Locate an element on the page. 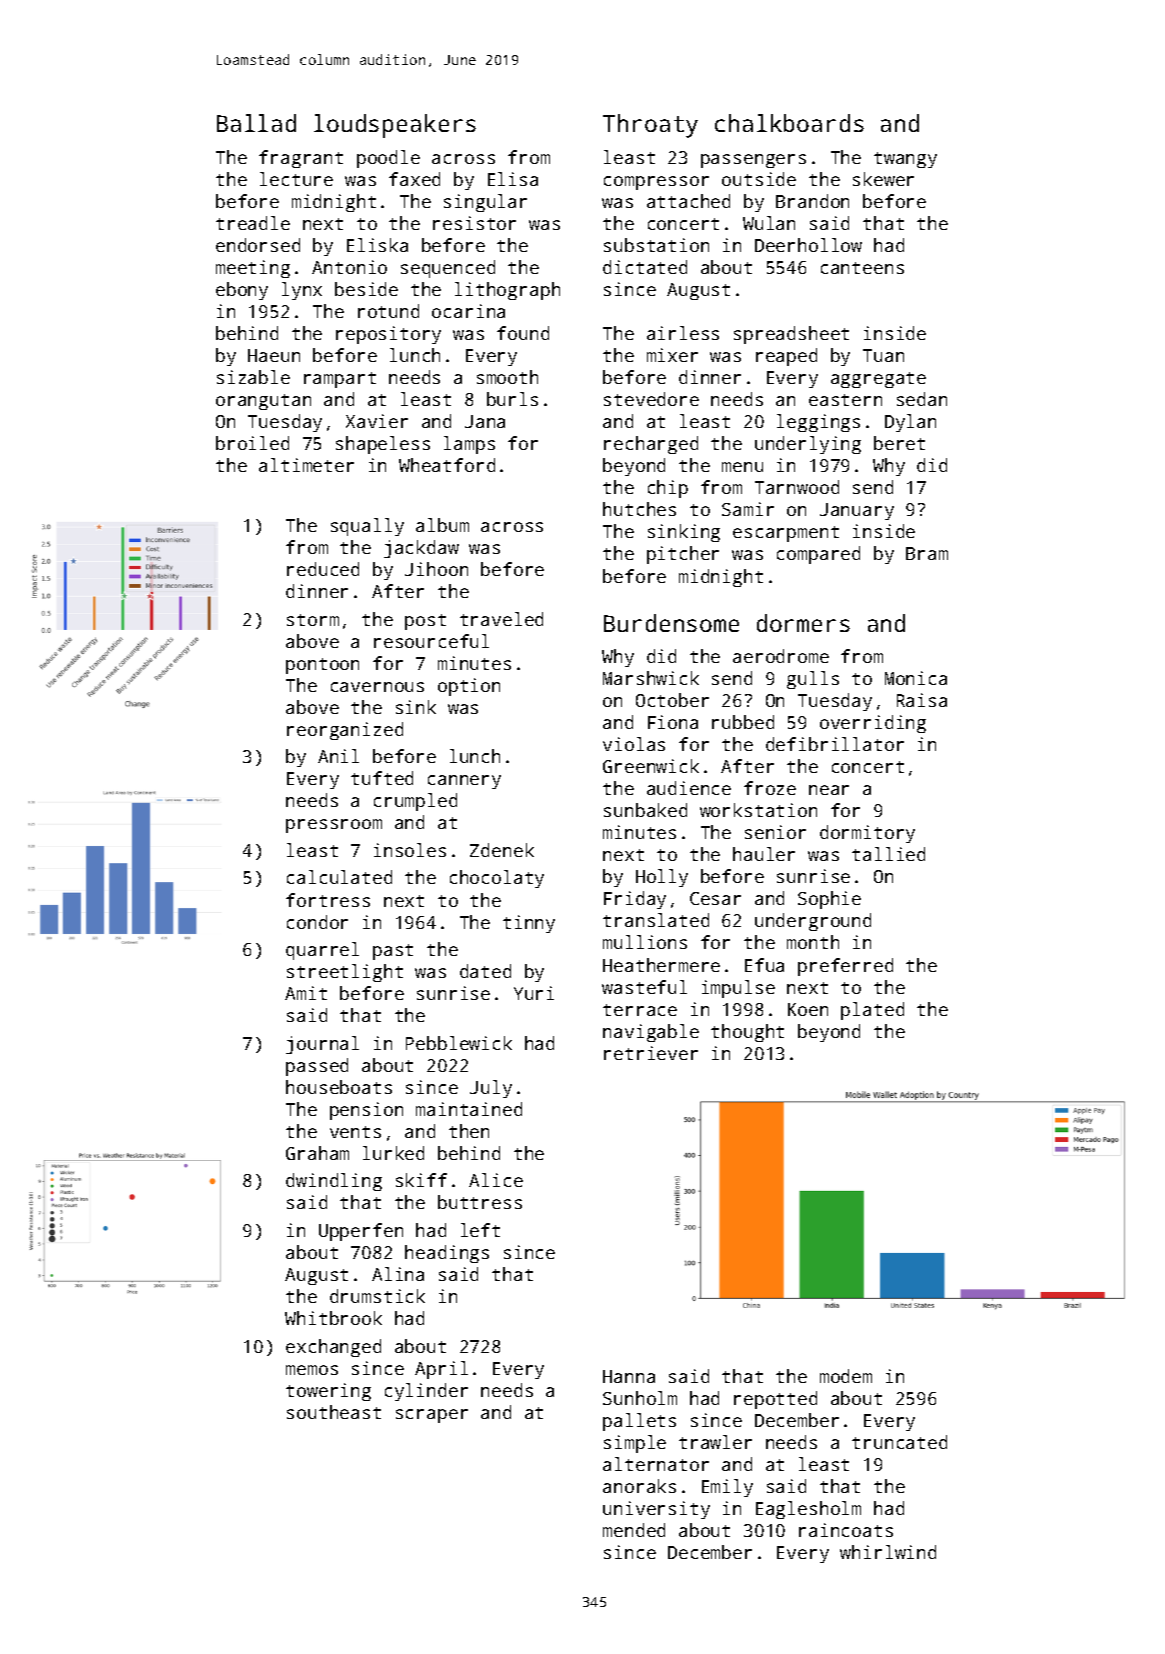 The height and width of the document is (1654, 1165). Raisa is located at coordinates (922, 700).
